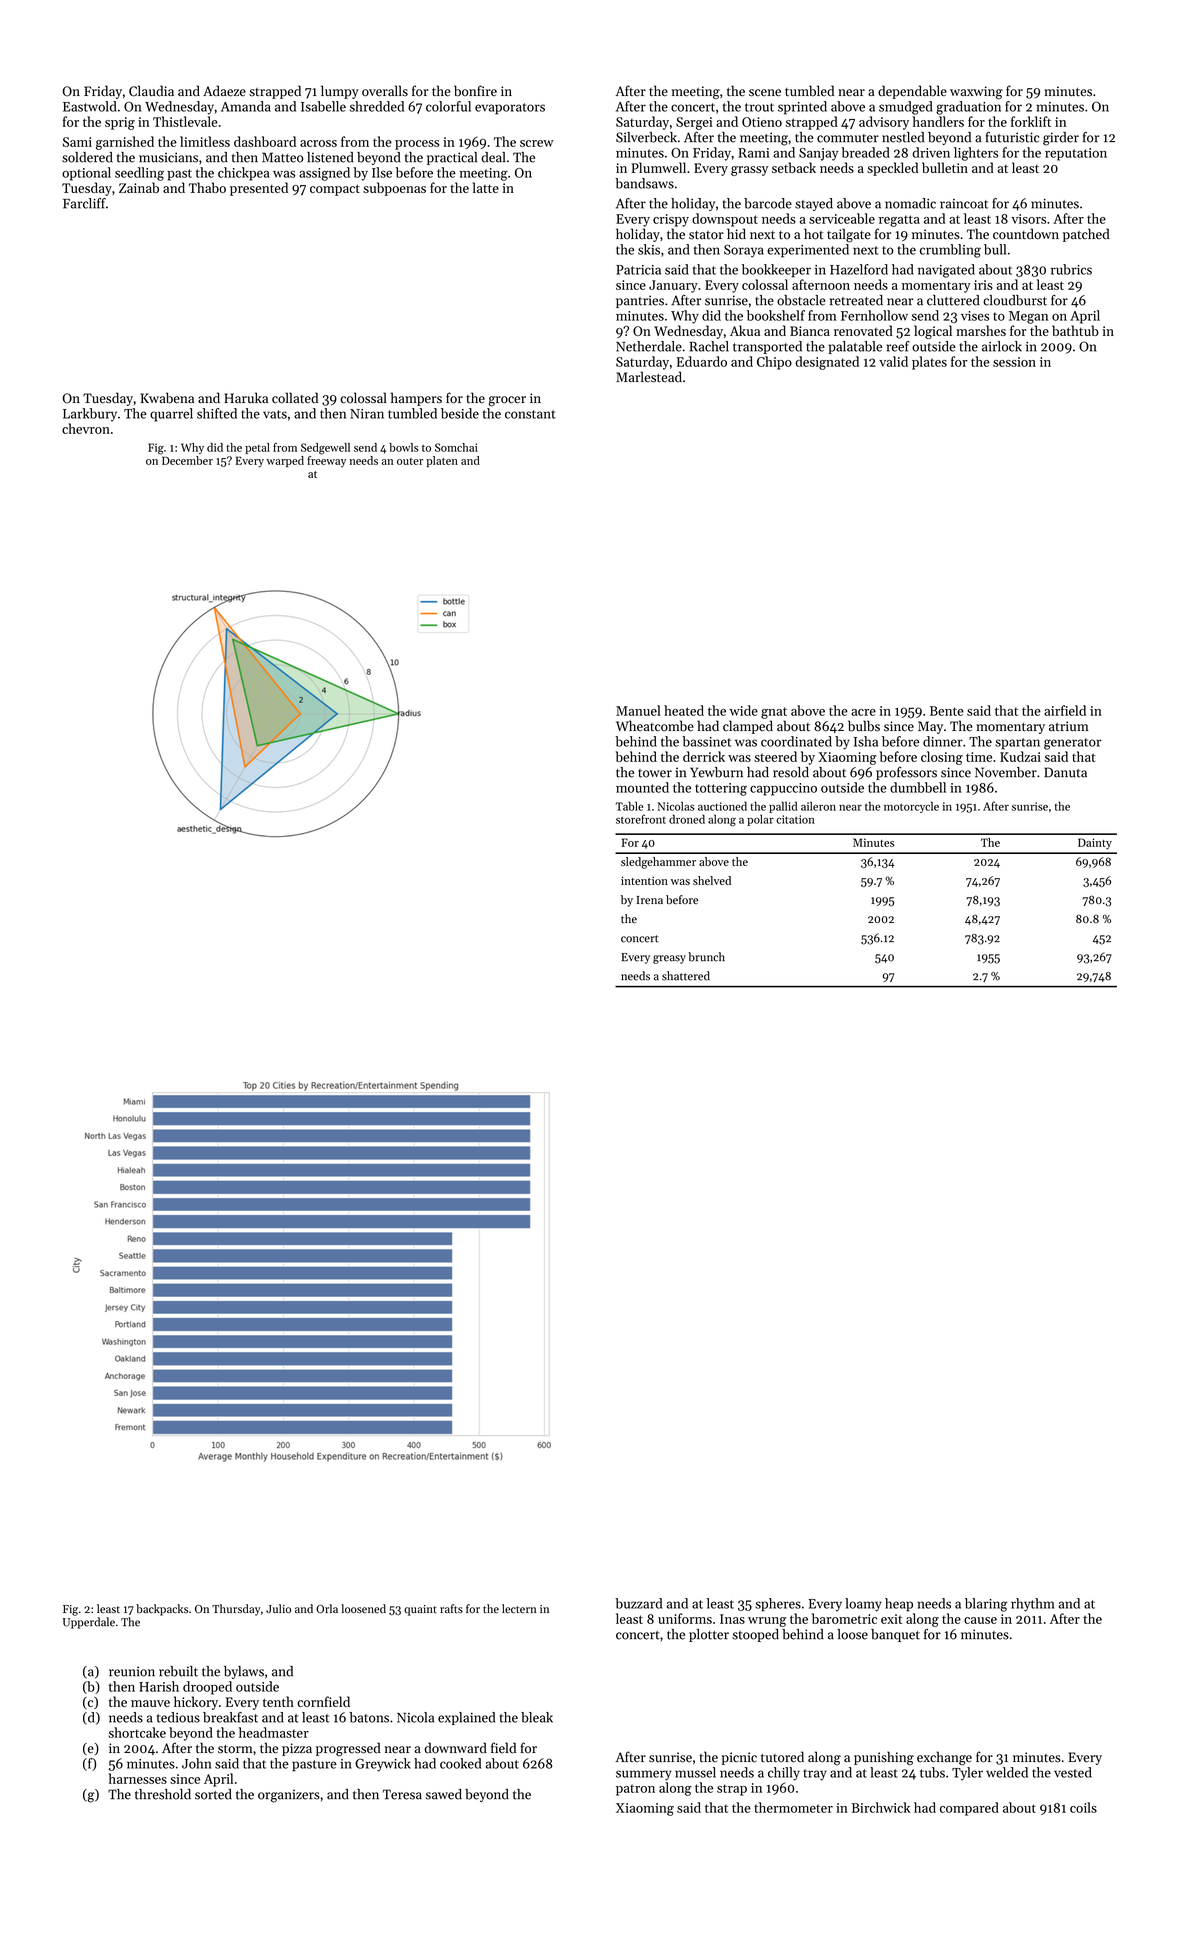 Image resolution: width=1179 pixels, height=1942 pixels. What do you see at coordinates (420, 1610) in the screenshot?
I see `quaint` at bounding box center [420, 1610].
